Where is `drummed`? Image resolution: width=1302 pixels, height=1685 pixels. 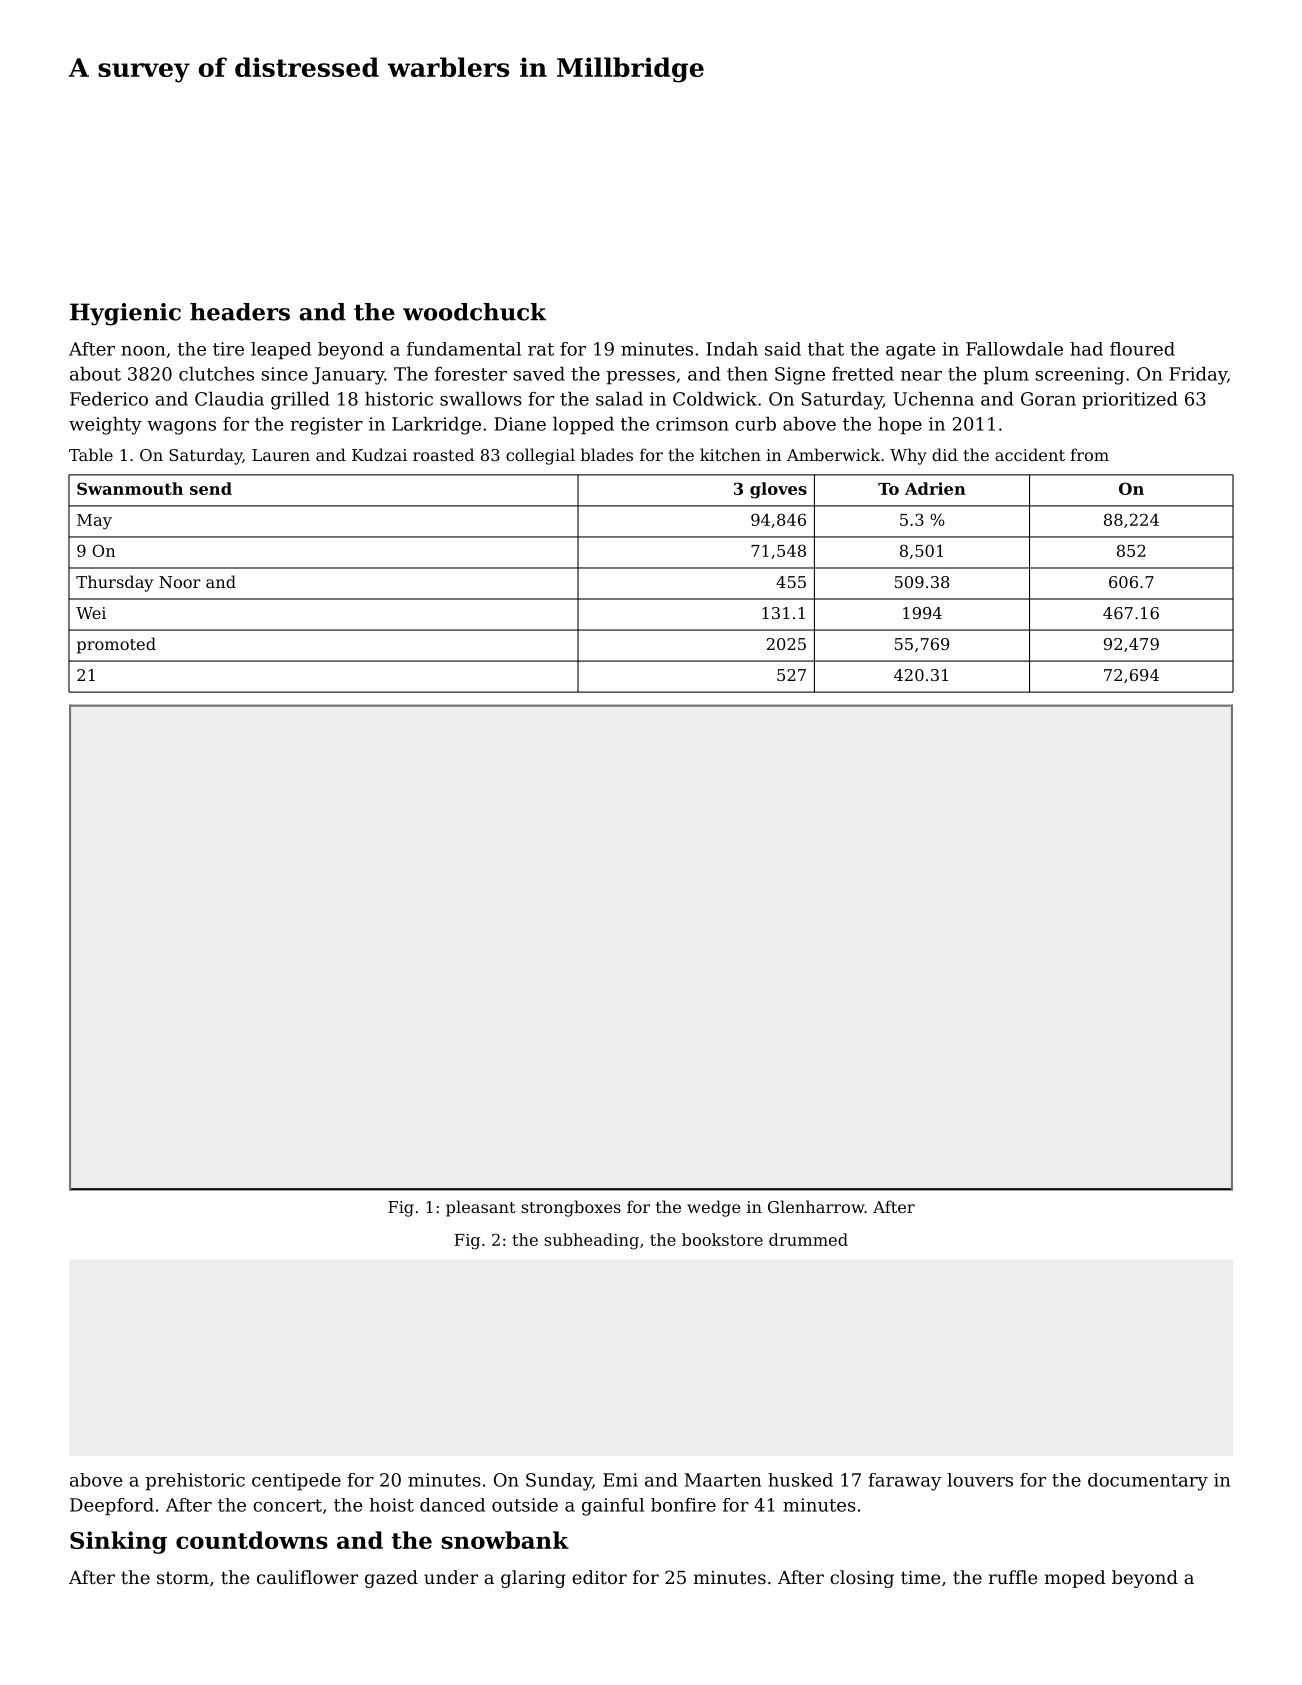 drummed is located at coordinates (808, 1239).
